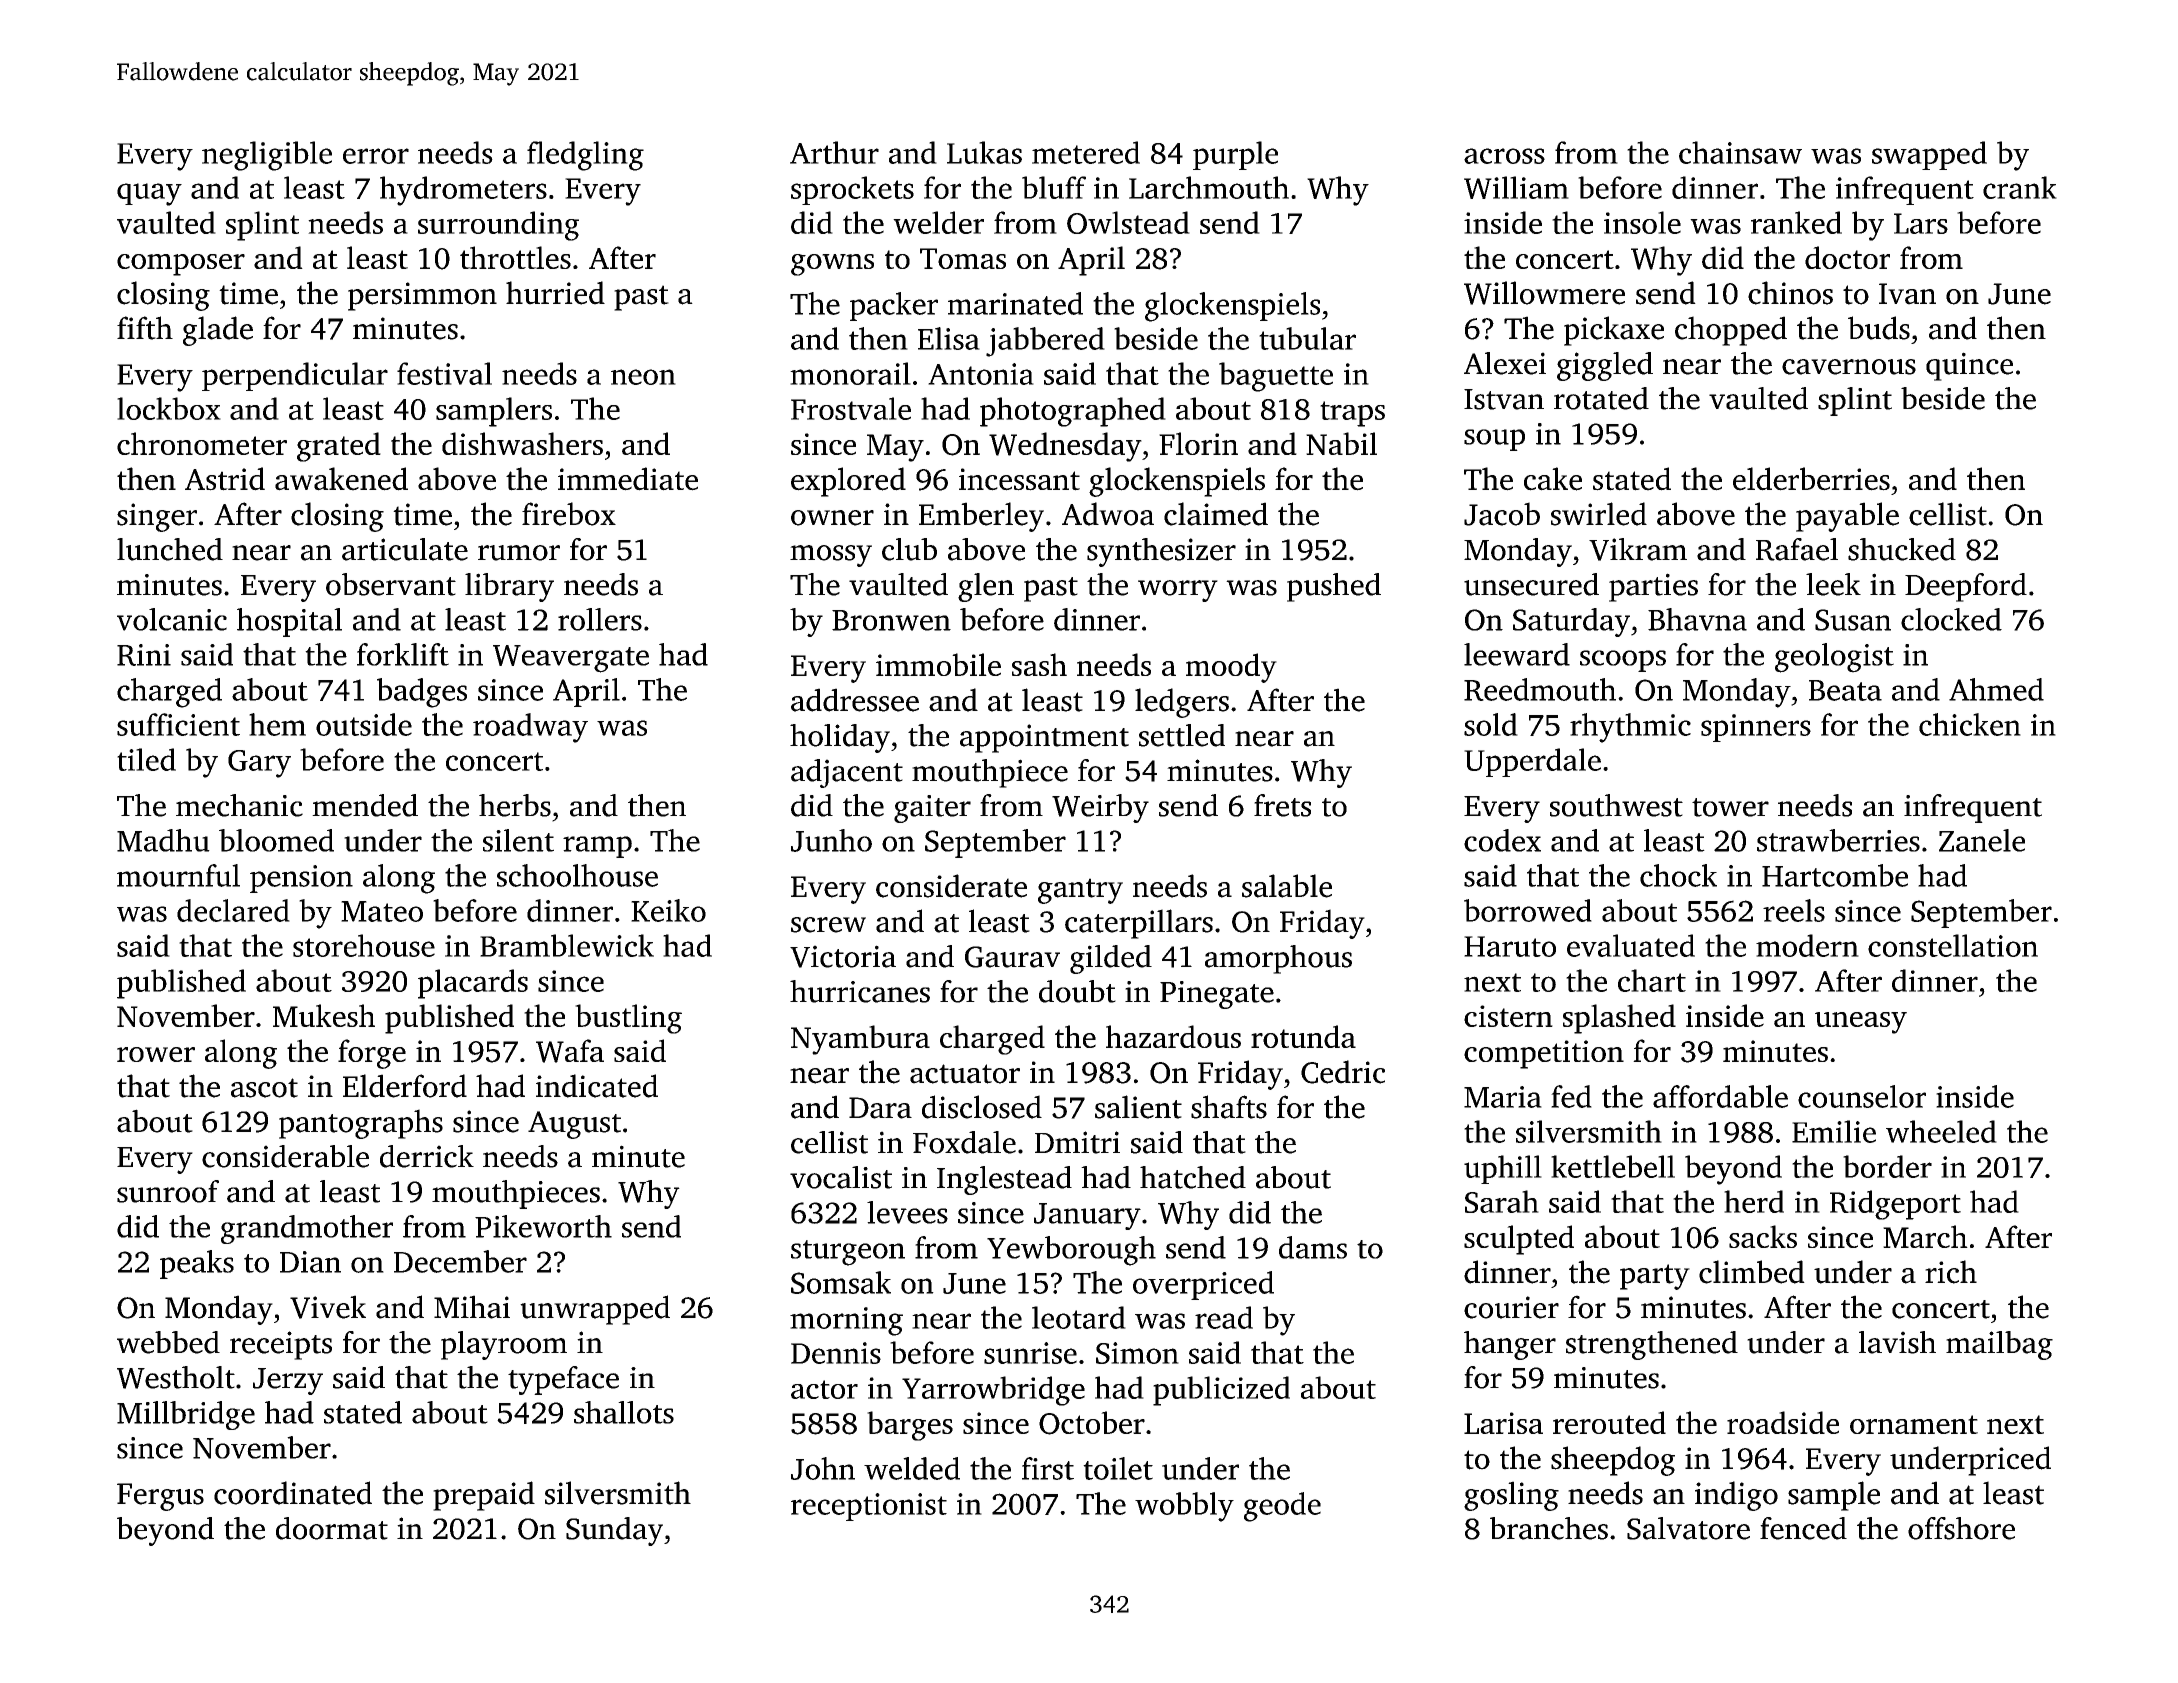 The image size is (2178, 1683). I want to click on rerouted, so click(1609, 1422).
